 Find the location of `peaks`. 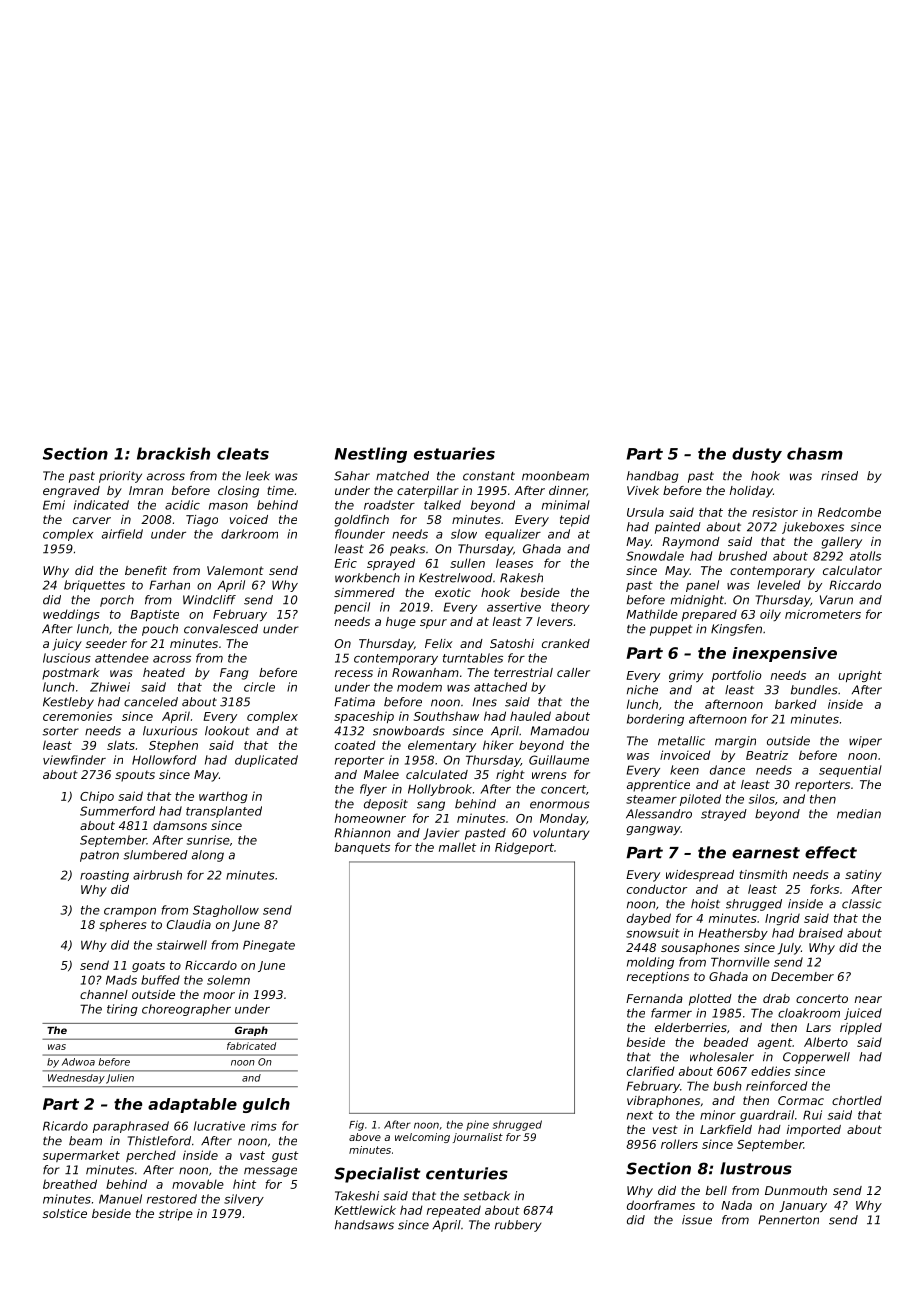

peaks is located at coordinates (407, 550).
